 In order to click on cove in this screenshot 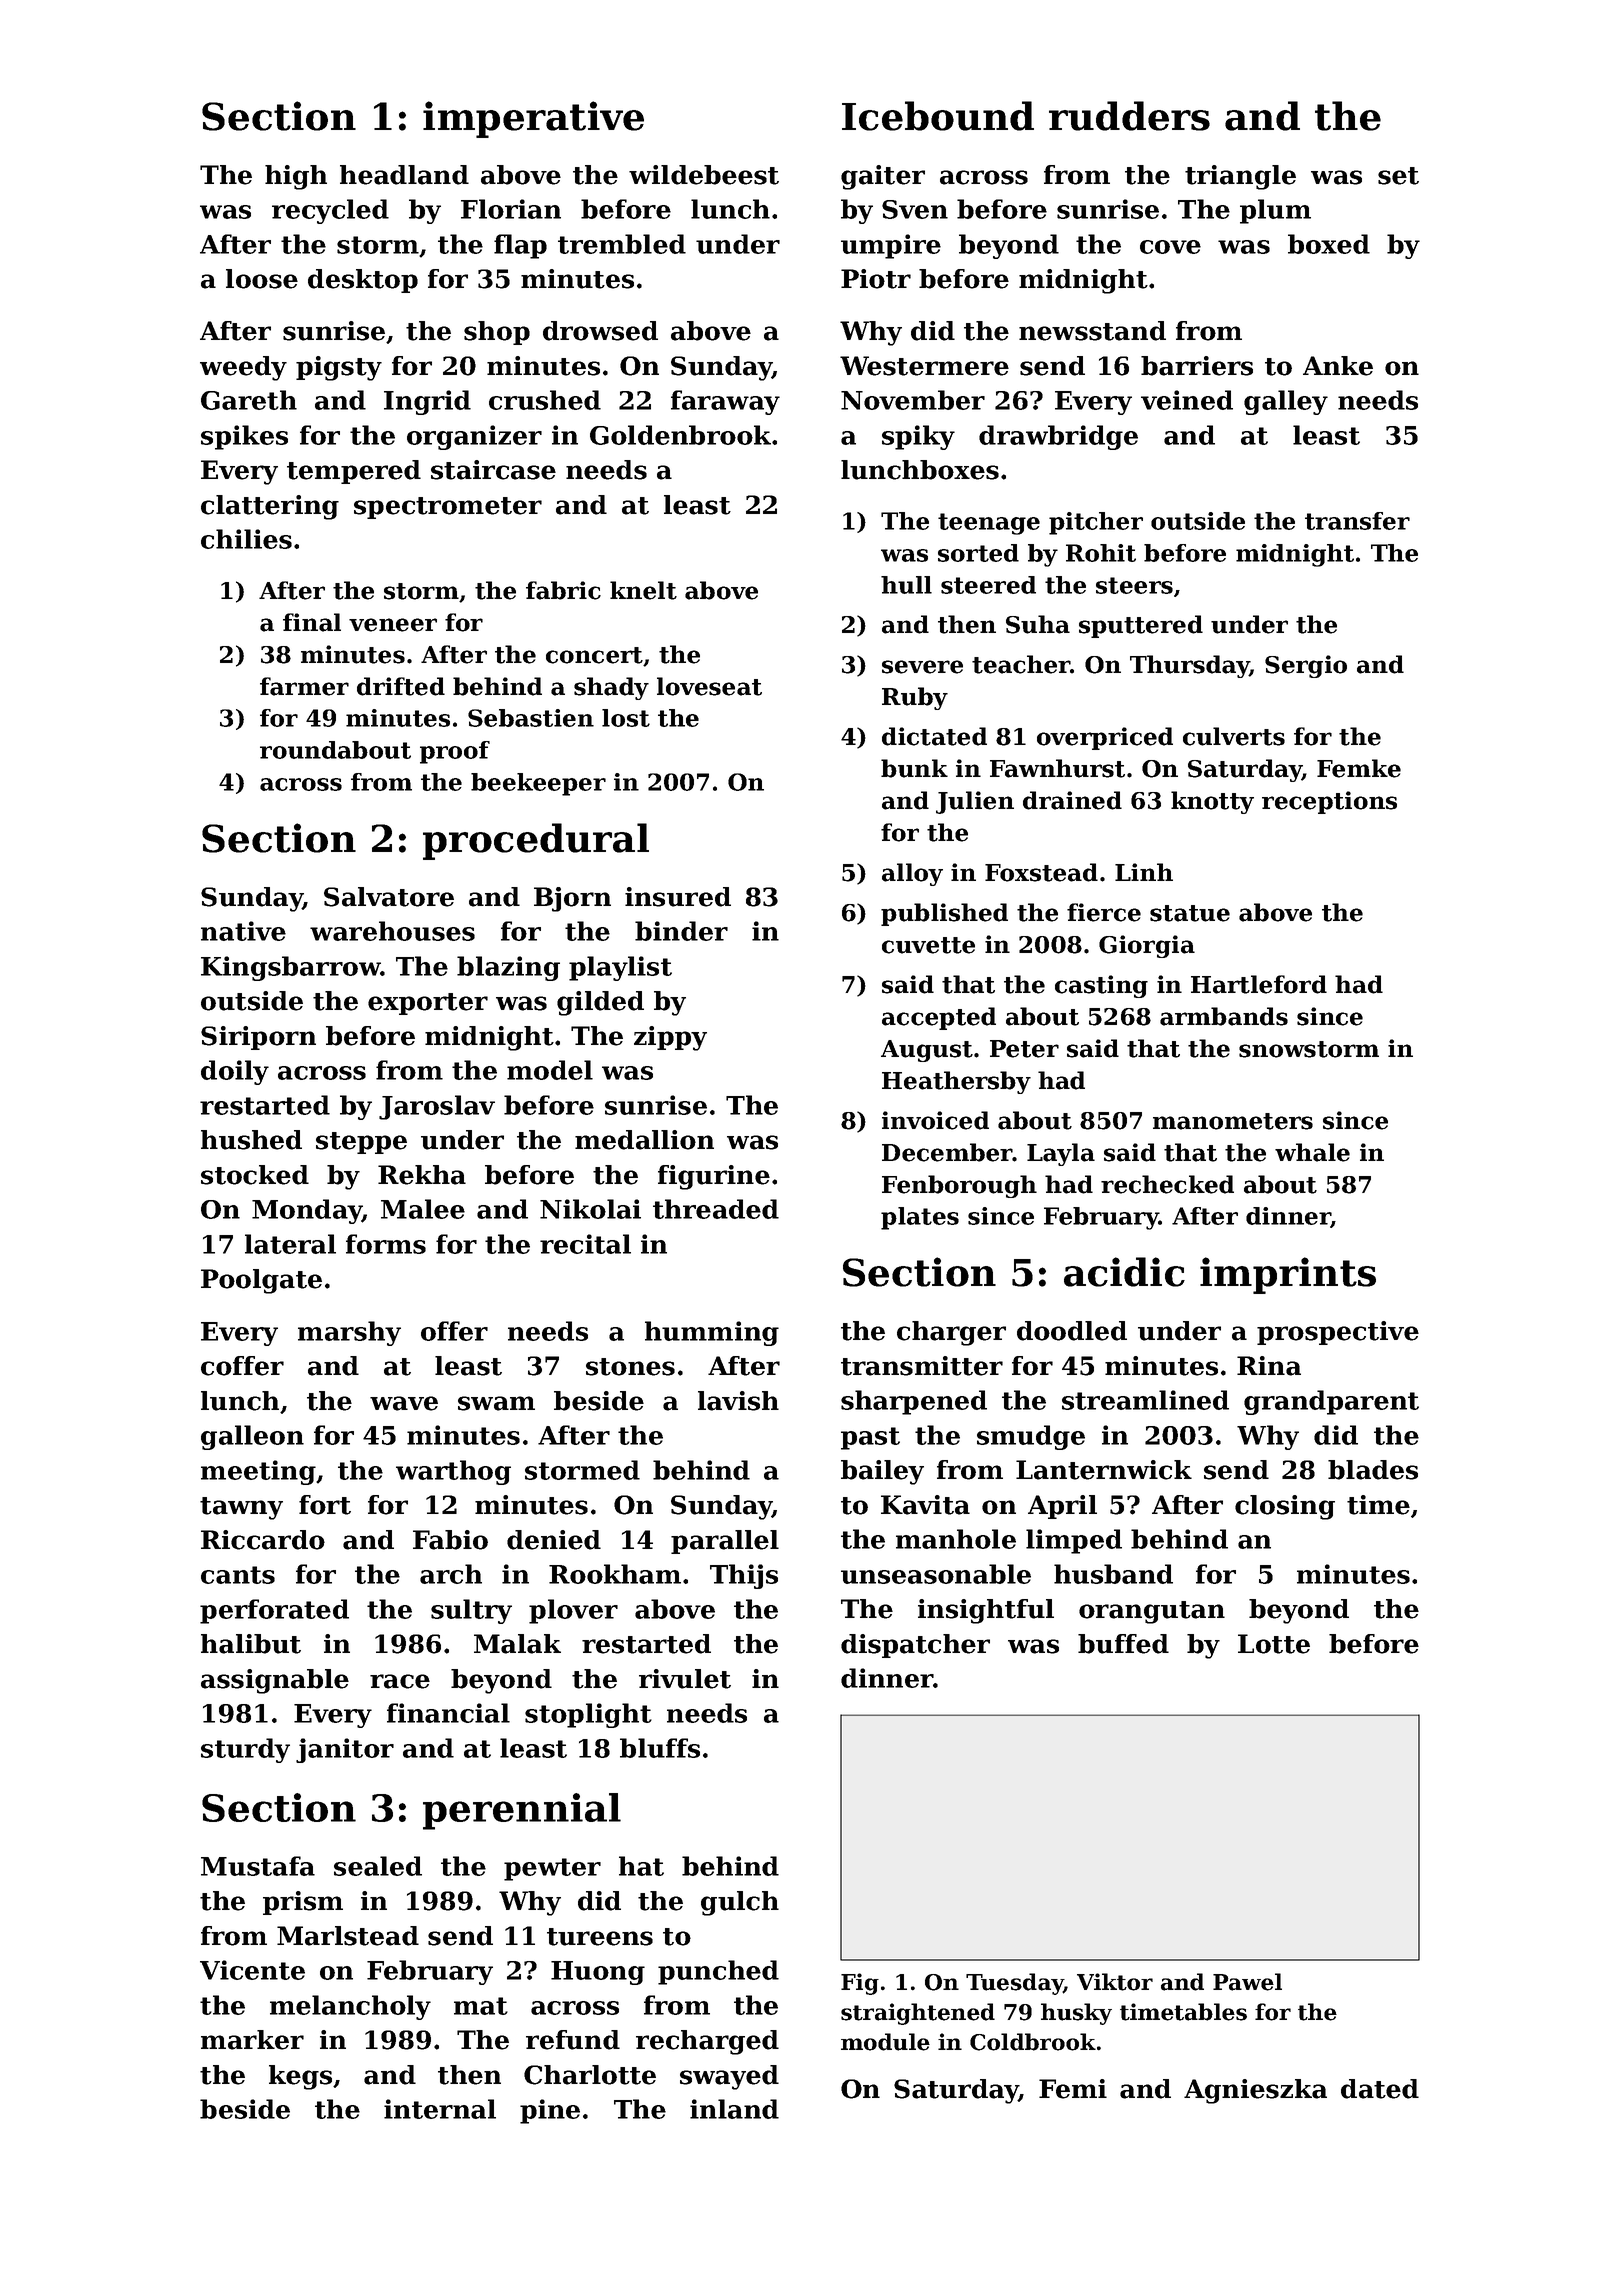, I will do `click(1170, 247)`.
